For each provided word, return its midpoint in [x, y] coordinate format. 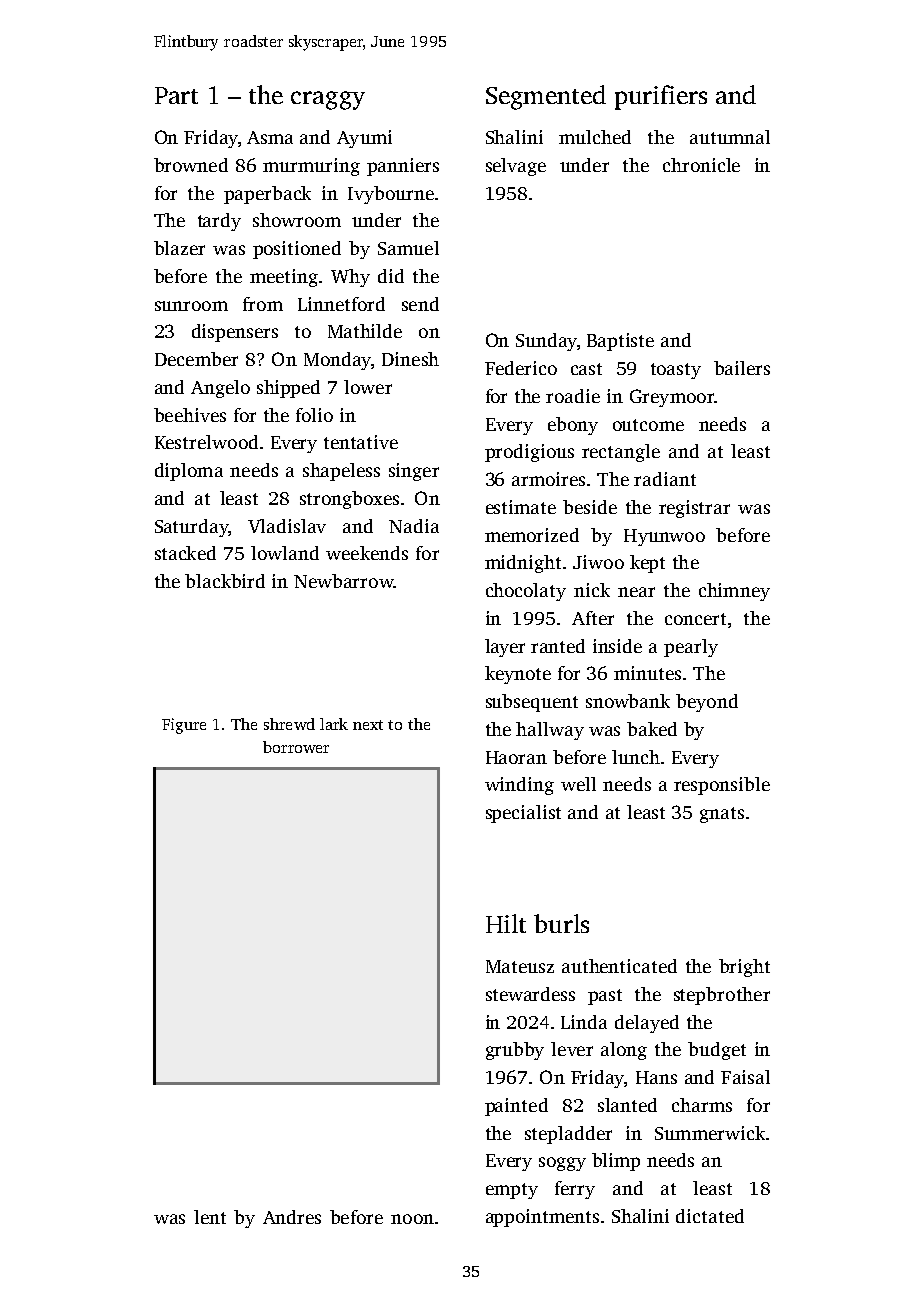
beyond [707, 703]
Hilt [506, 923]
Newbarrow [344, 581]
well [578, 784]
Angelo [220, 389]
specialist [523, 814]
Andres [292, 1217]
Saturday [191, 528]
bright [744, 968]
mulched [595, 137]
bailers [742, 368]
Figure [184, 726]
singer [414, 472]
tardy [219, 222]
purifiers [661, 97]
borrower [296, 747]
